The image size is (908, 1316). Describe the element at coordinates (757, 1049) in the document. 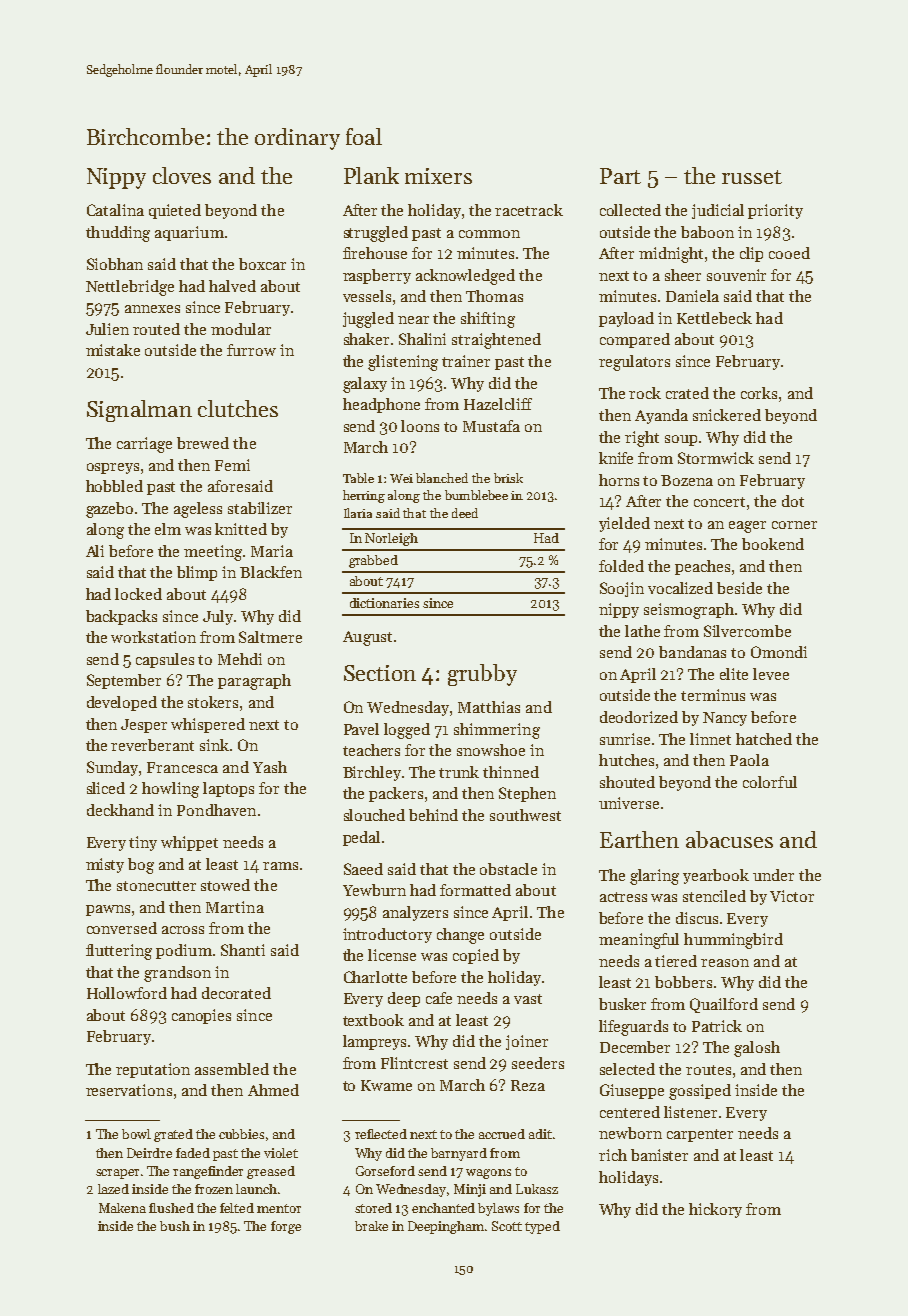

I see `galosh` at that location.
